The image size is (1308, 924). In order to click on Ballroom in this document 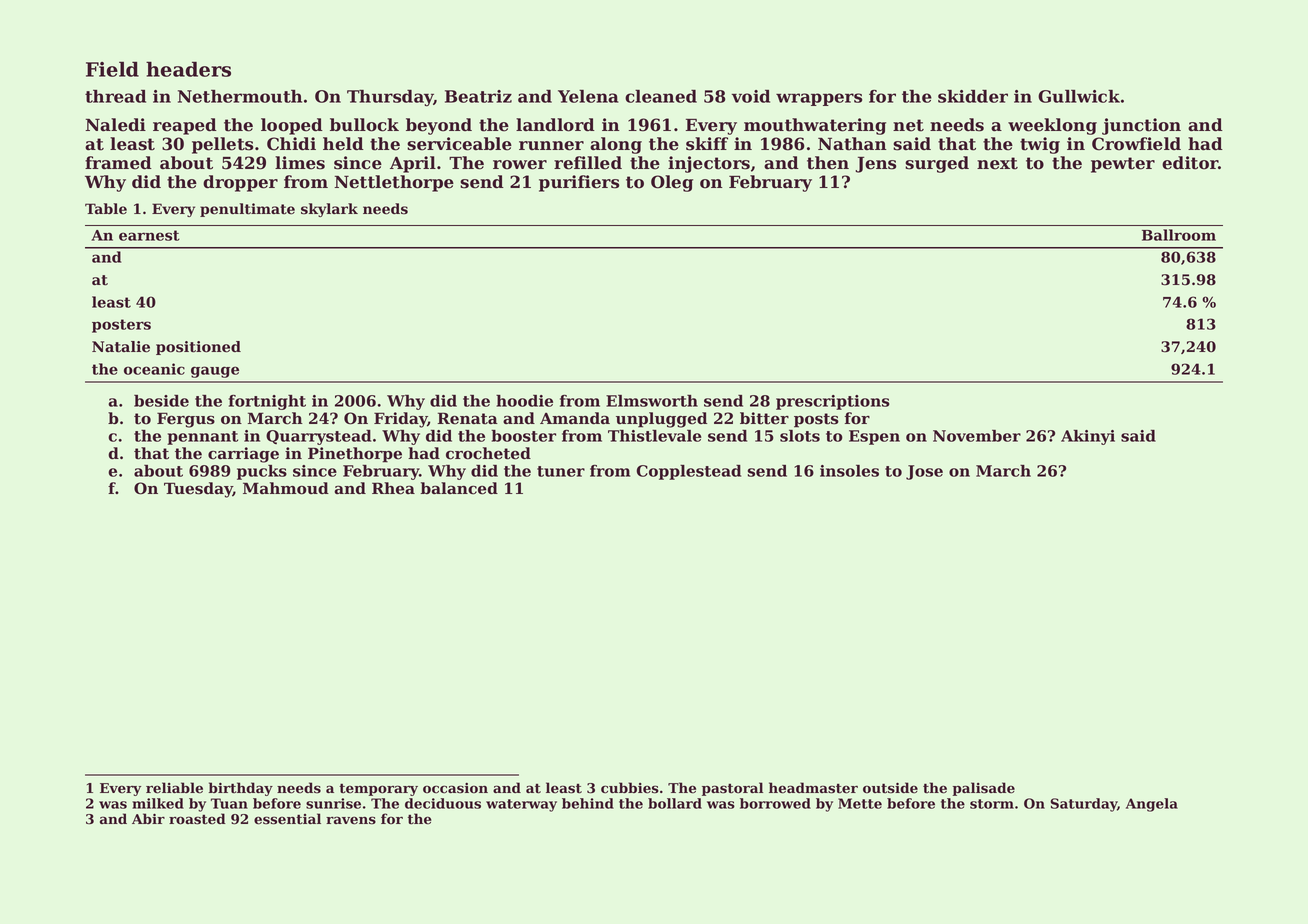, I will do `click(1179, 235)`.
